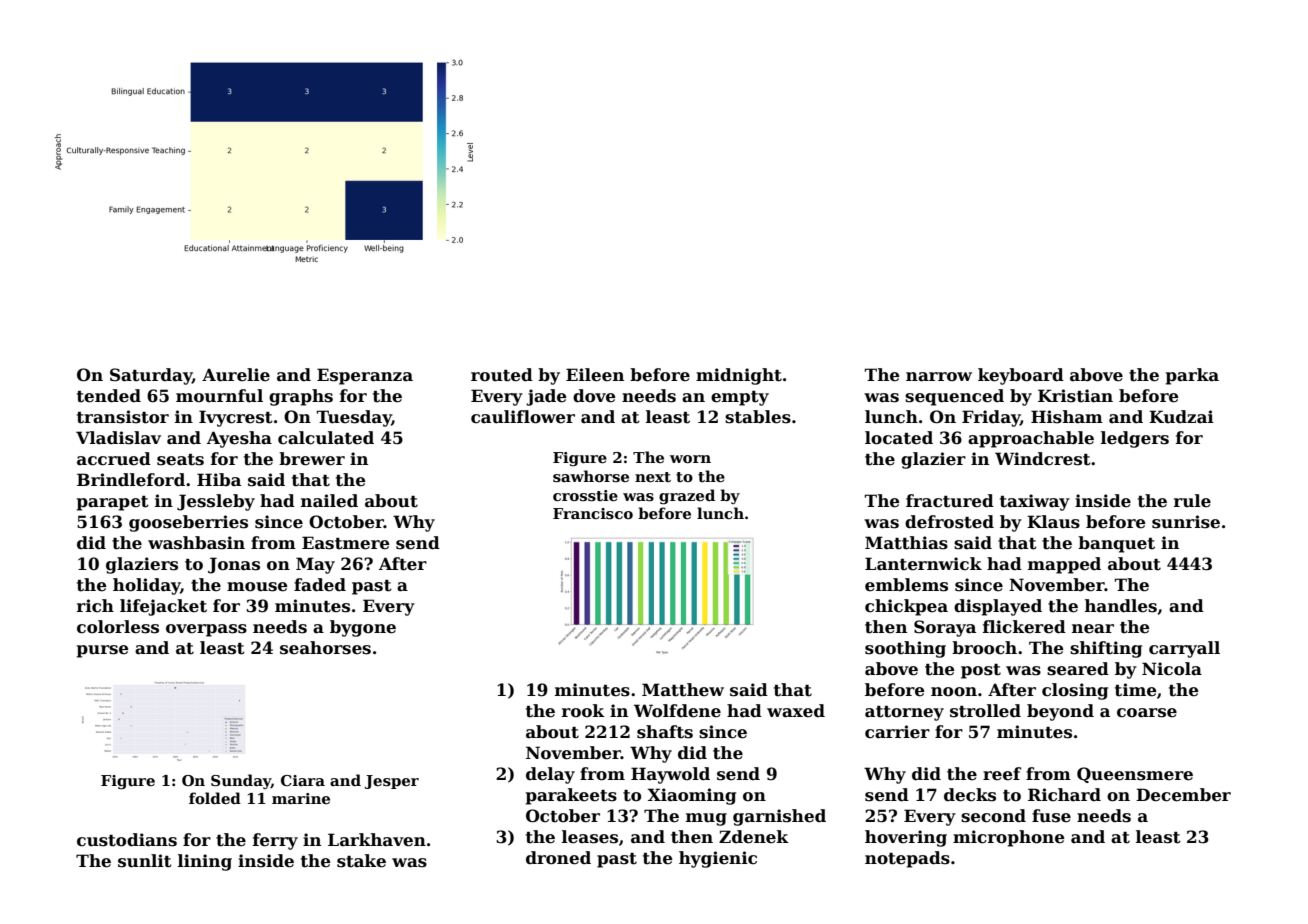 This page has width=1308, height=924. Describe the element at coordinates (949, 522) in the page. I see `defrosted` at that location.
